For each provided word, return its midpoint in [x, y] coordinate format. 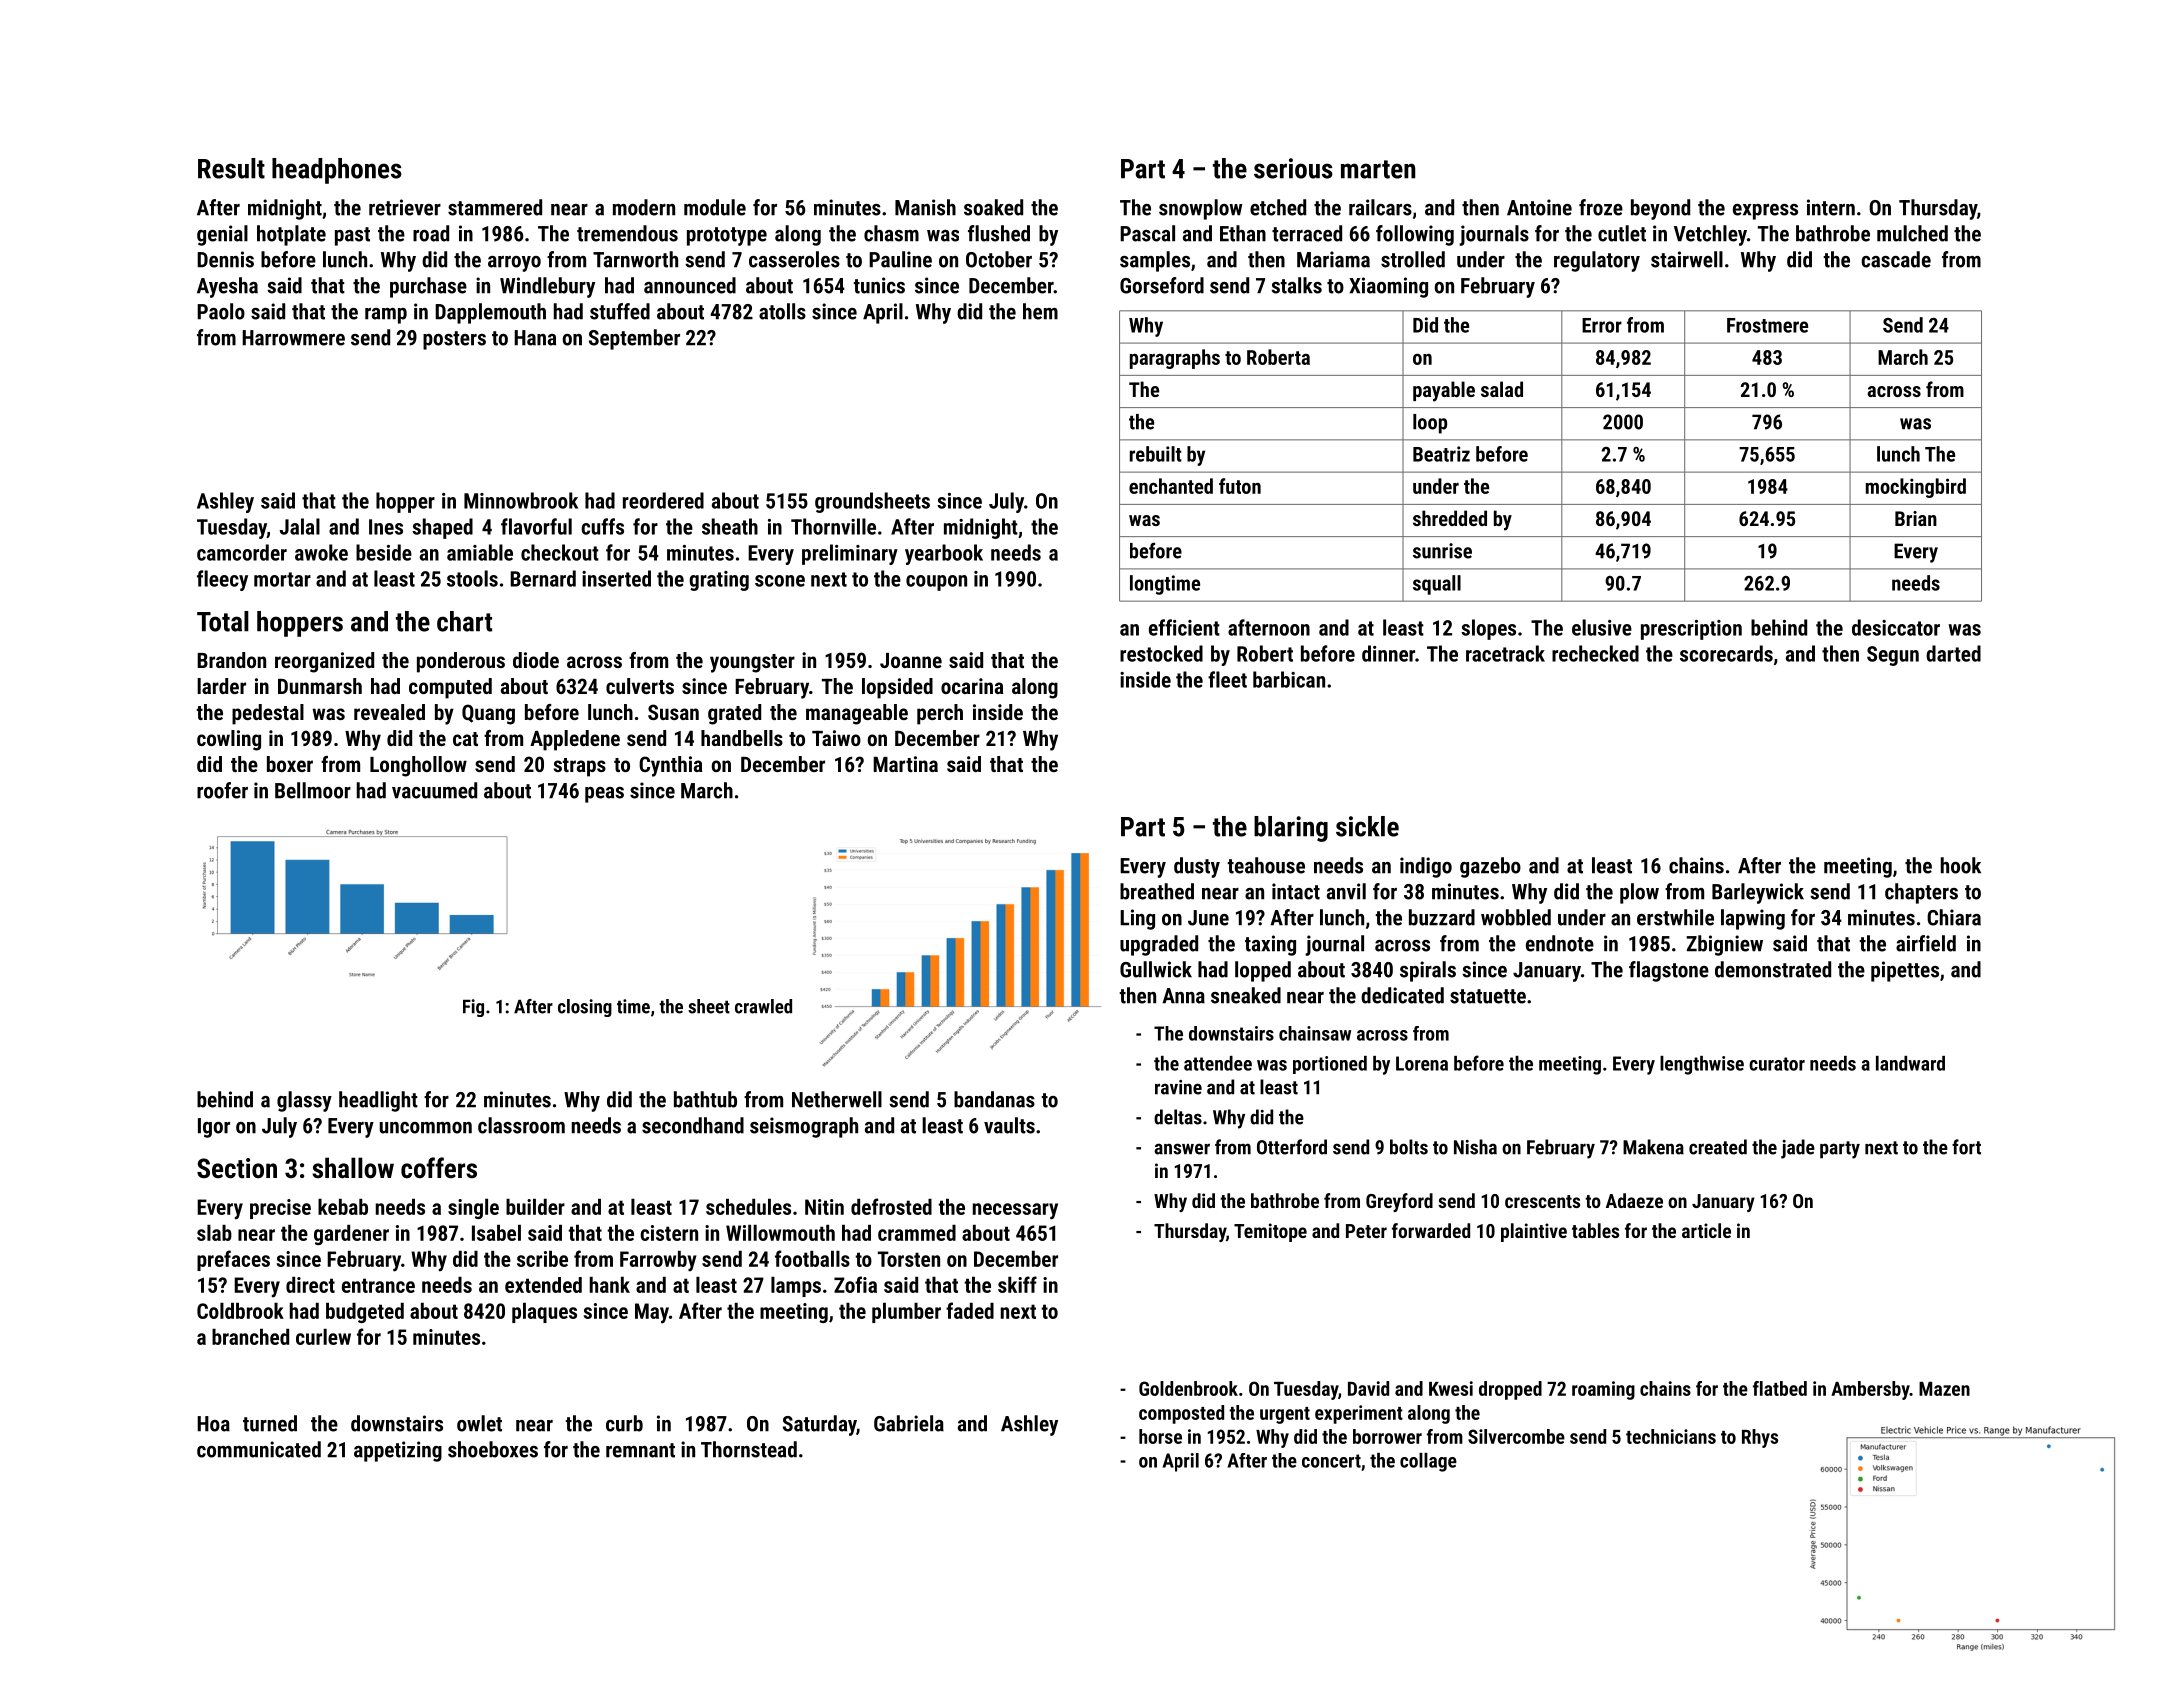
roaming [1603, 1390]
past [352, 236]
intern [1831, 207]
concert [1331, 1461]
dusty [1197, 867]
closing [585, 1008]
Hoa [213, 1424]
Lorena [1422, 1063]
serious [1293, 168]
